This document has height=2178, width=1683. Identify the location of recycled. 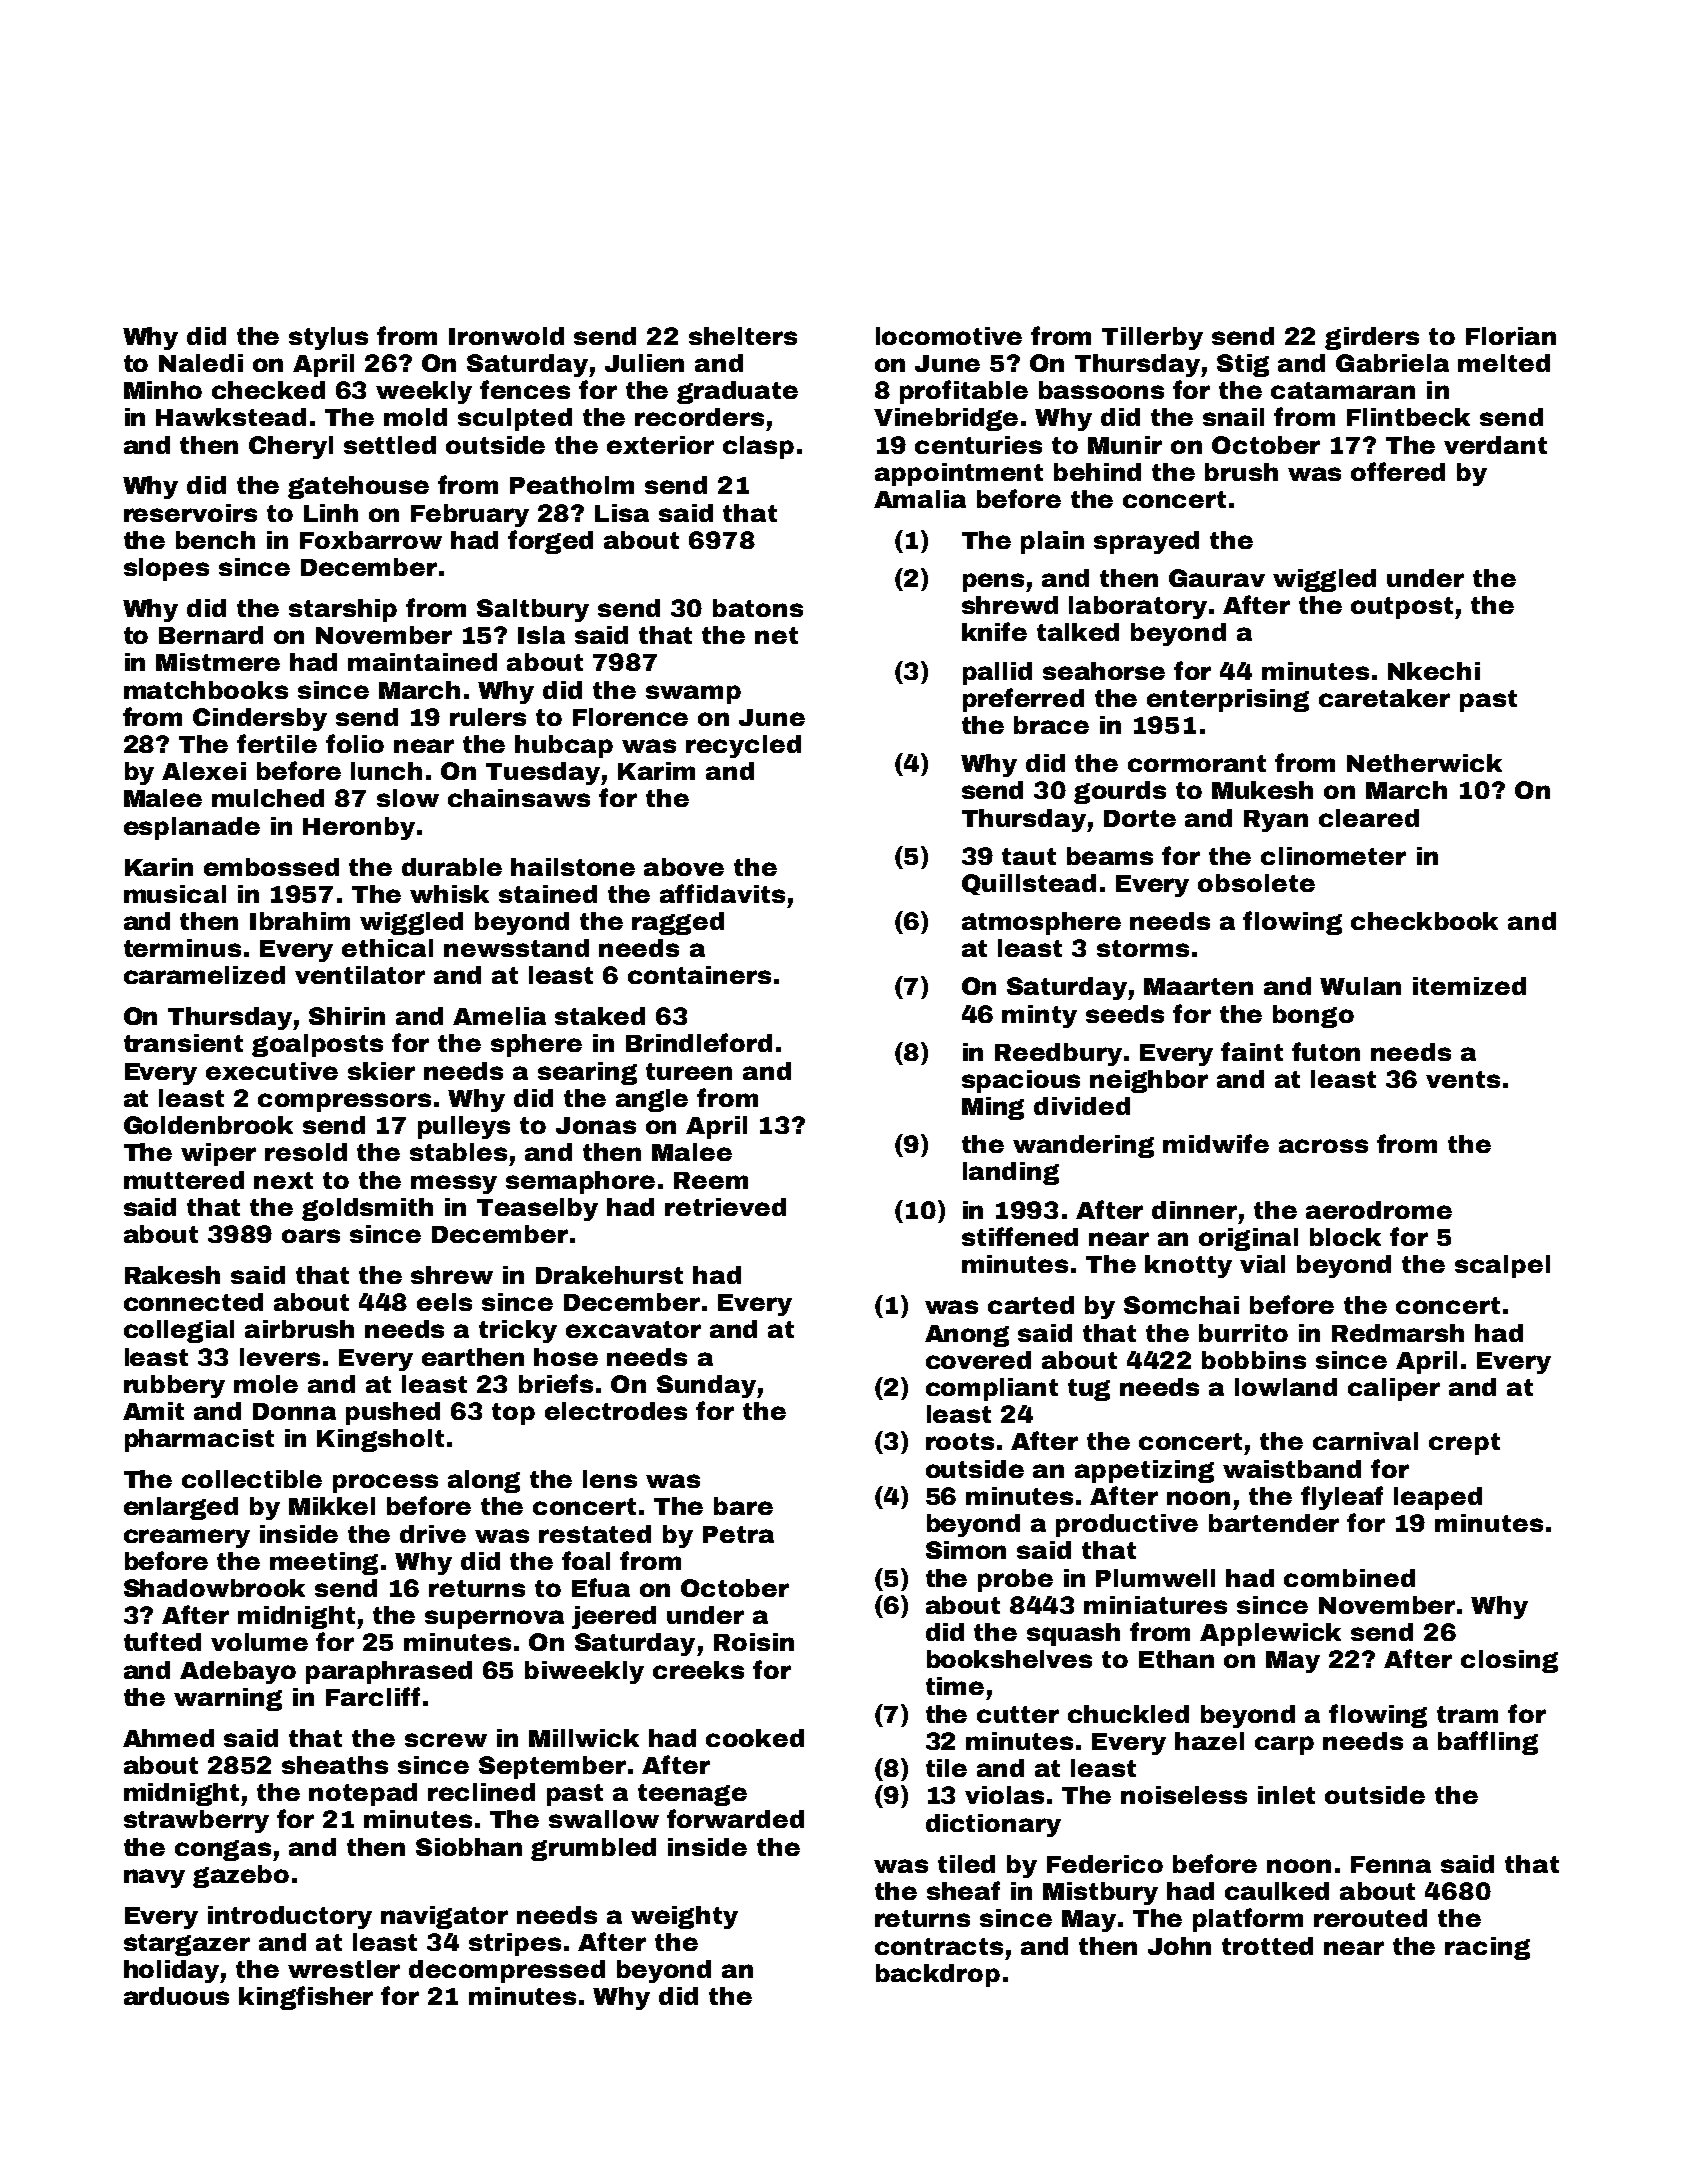
(743, 746).
